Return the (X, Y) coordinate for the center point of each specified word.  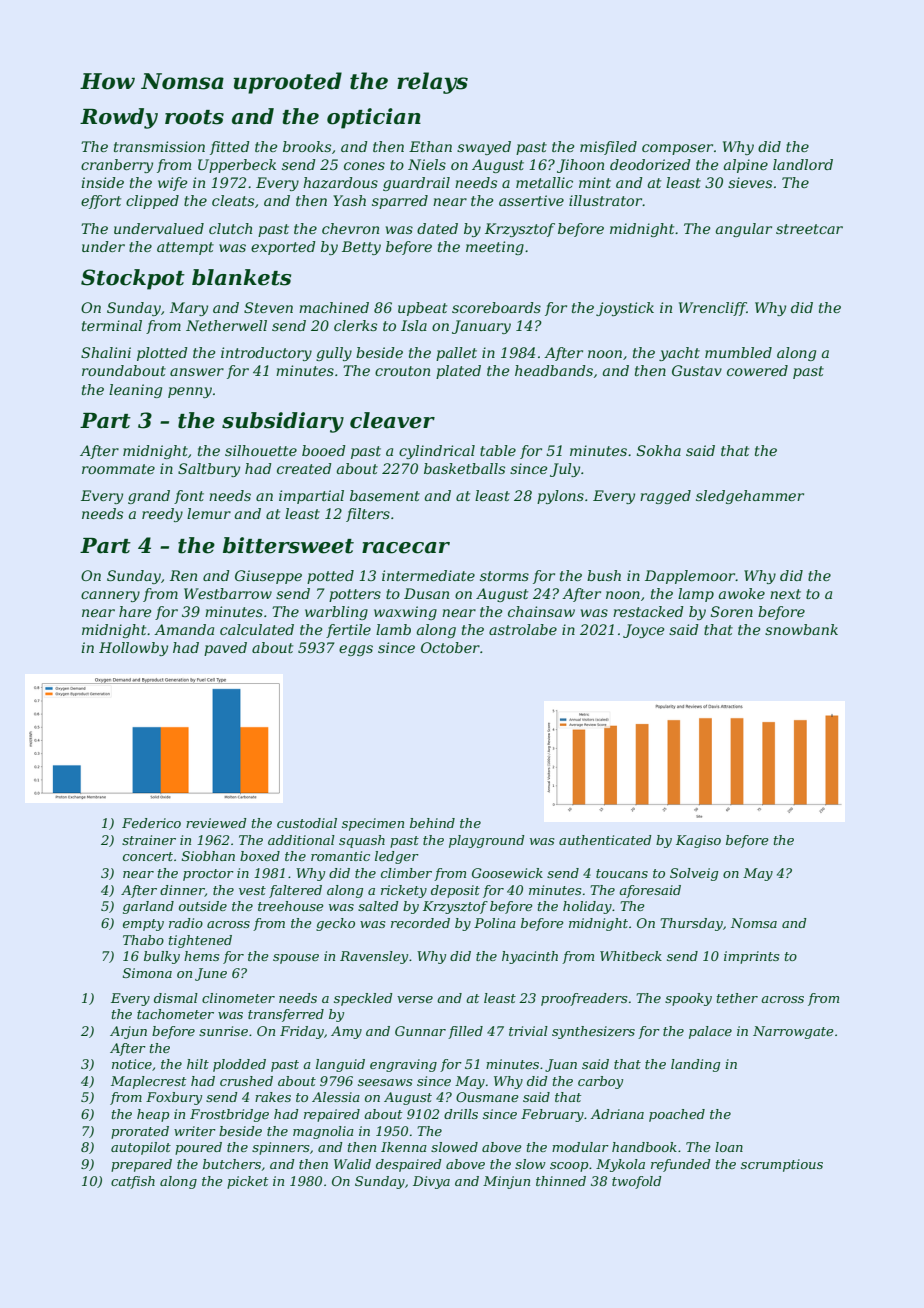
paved (225, 649)
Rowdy (119, 118)
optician (374, 118)
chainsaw (541, 611)
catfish (133, 1182)
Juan (561, 1065)
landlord (803, 164)
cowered (757, 370)
